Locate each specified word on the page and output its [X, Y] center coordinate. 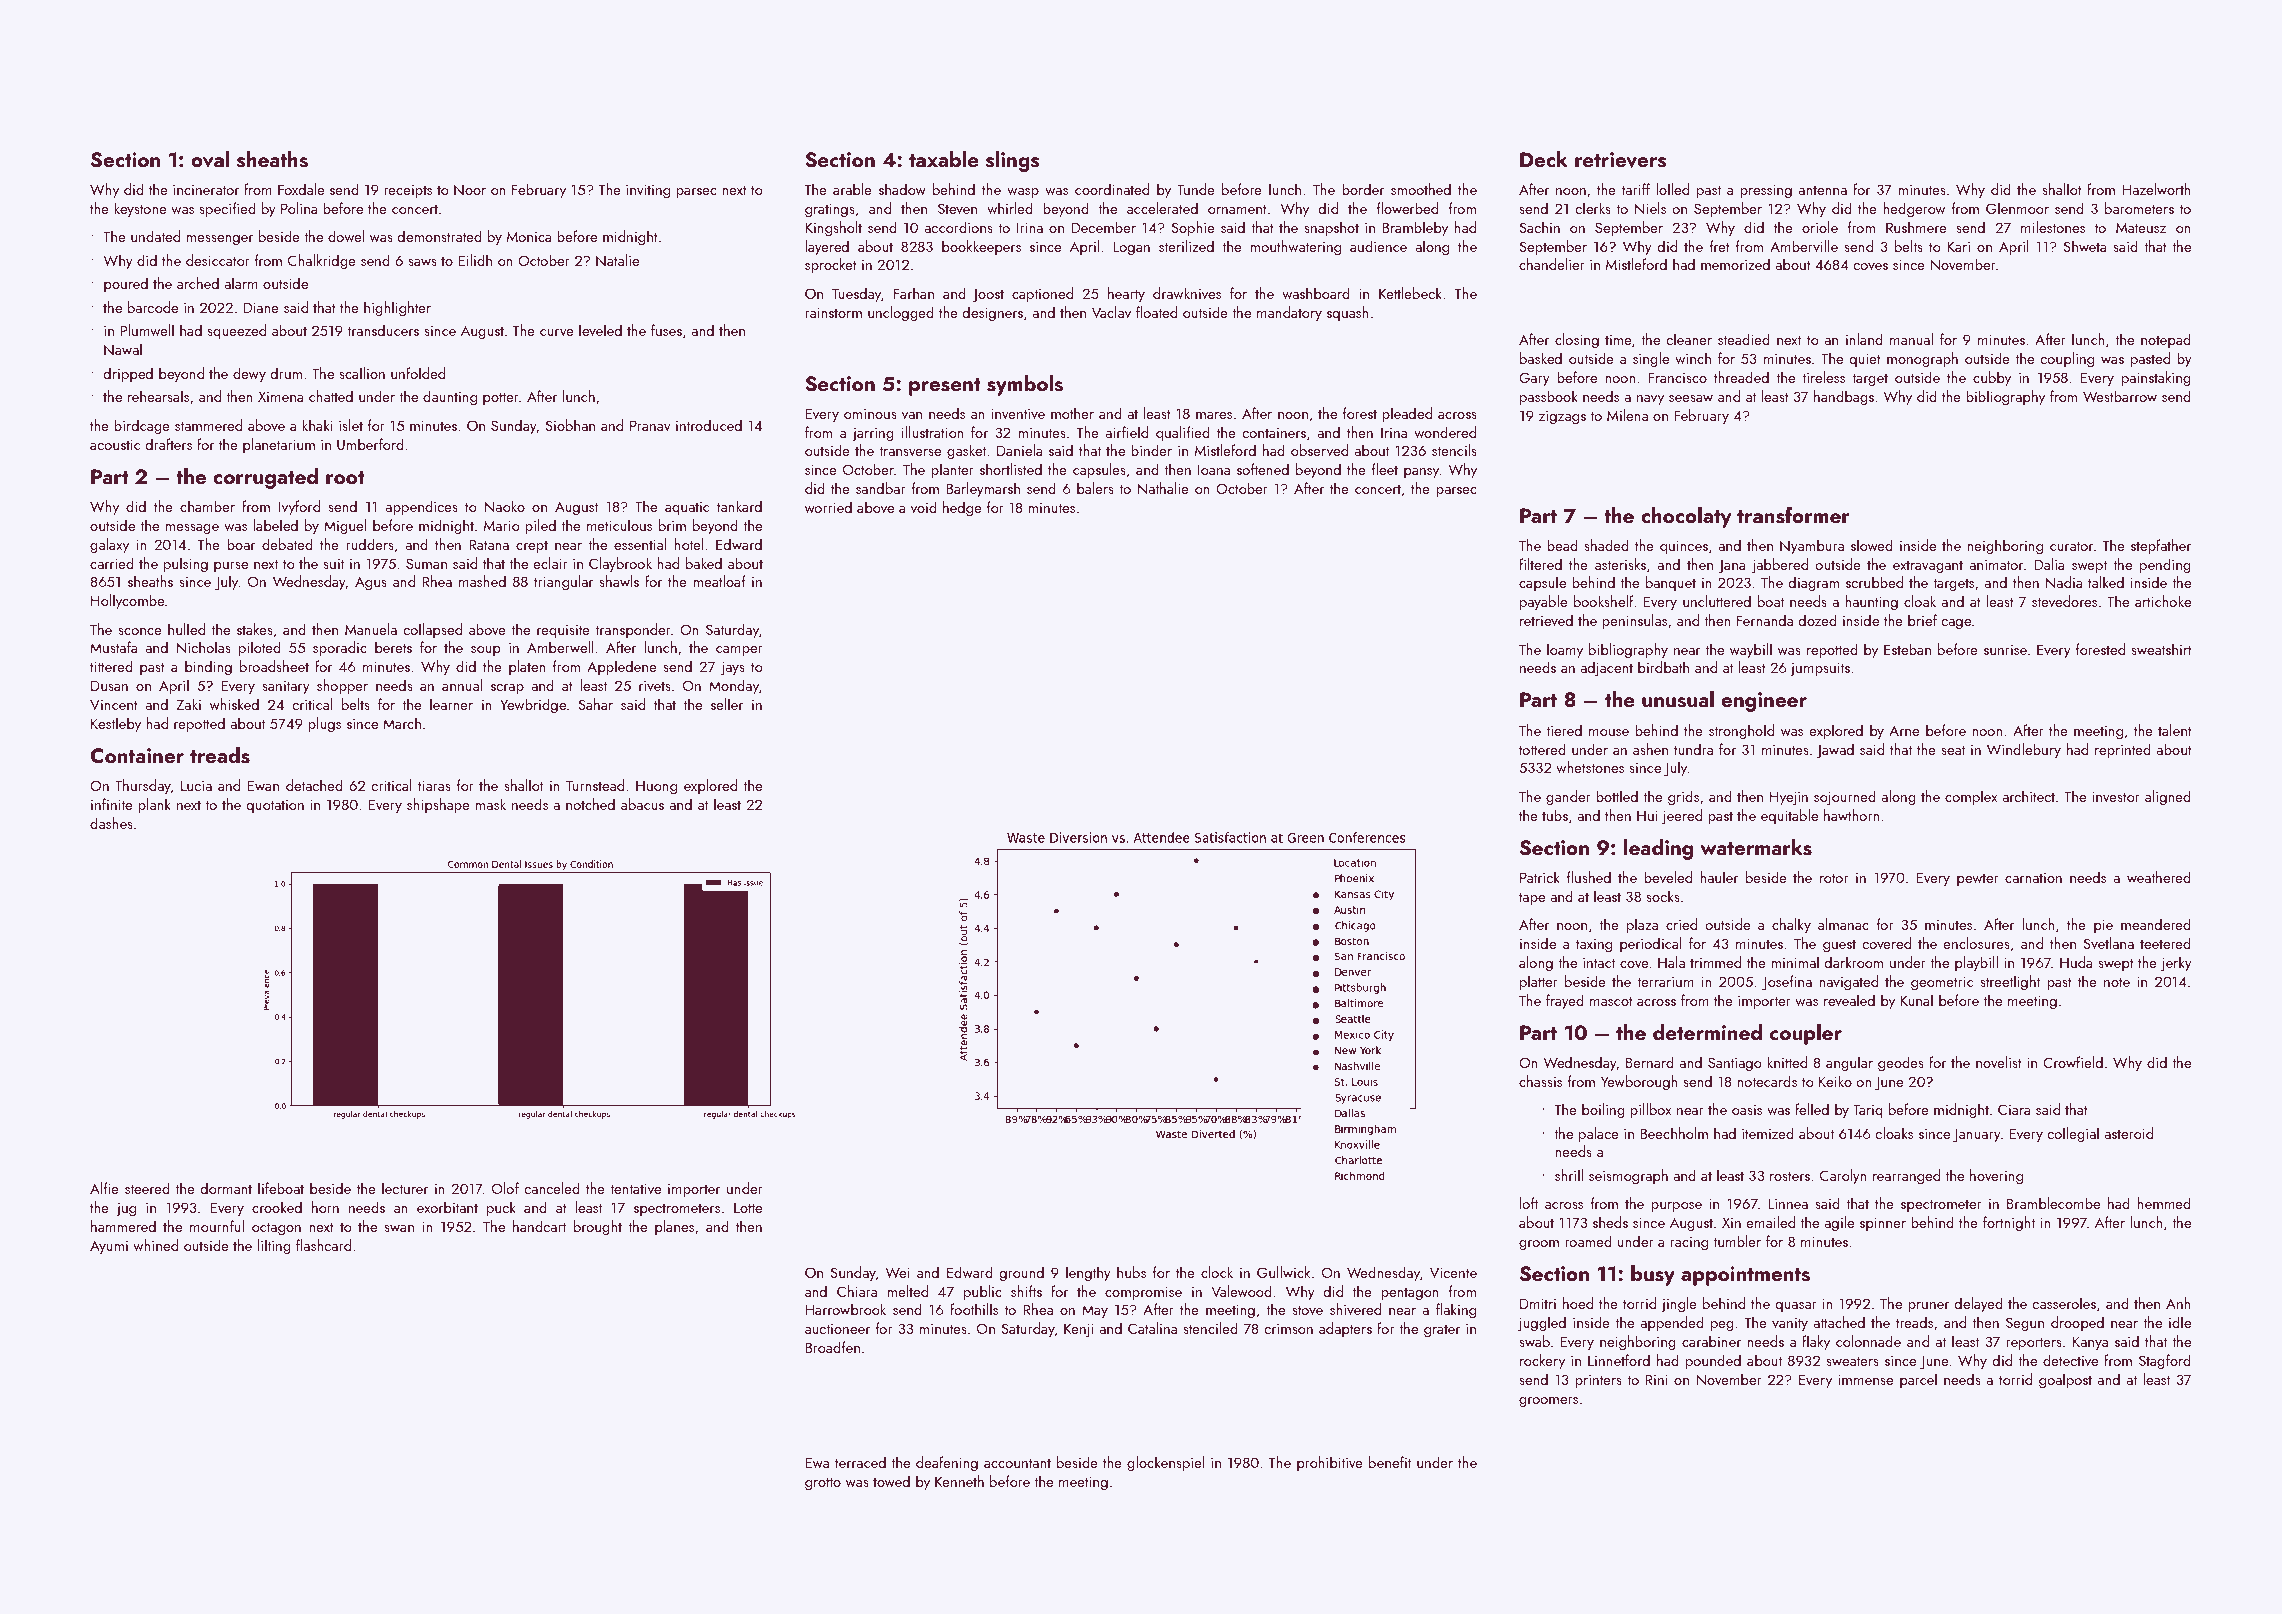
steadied [1744, 339]
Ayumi [109, 1247]
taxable [944, 159]
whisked [234, 704]
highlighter [397, 308]
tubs [1555, 815]
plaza [1642, 925]
